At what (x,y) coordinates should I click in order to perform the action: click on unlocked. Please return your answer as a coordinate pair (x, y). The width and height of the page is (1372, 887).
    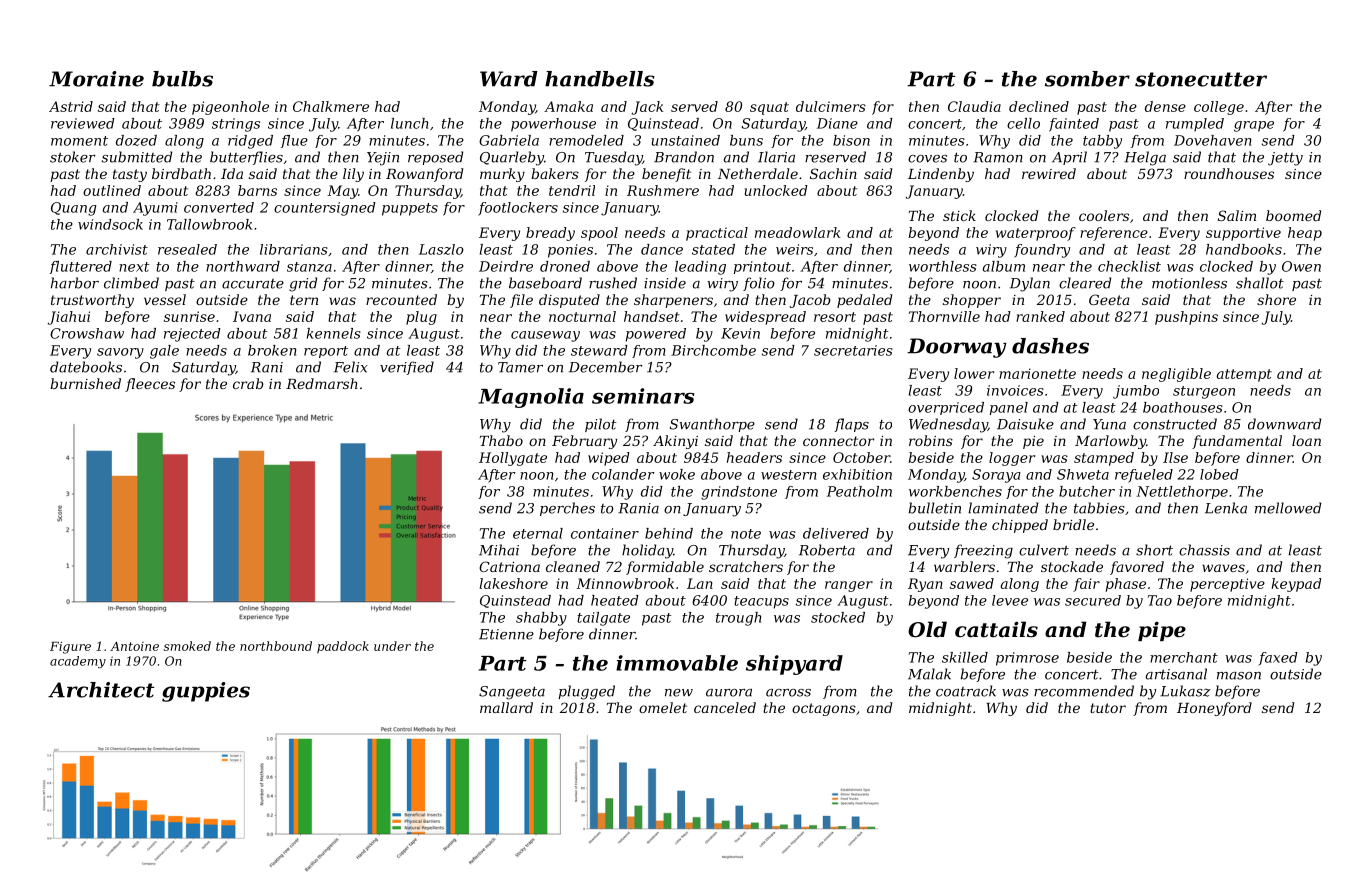
    Looking at the image, I should click on (776, 190).
